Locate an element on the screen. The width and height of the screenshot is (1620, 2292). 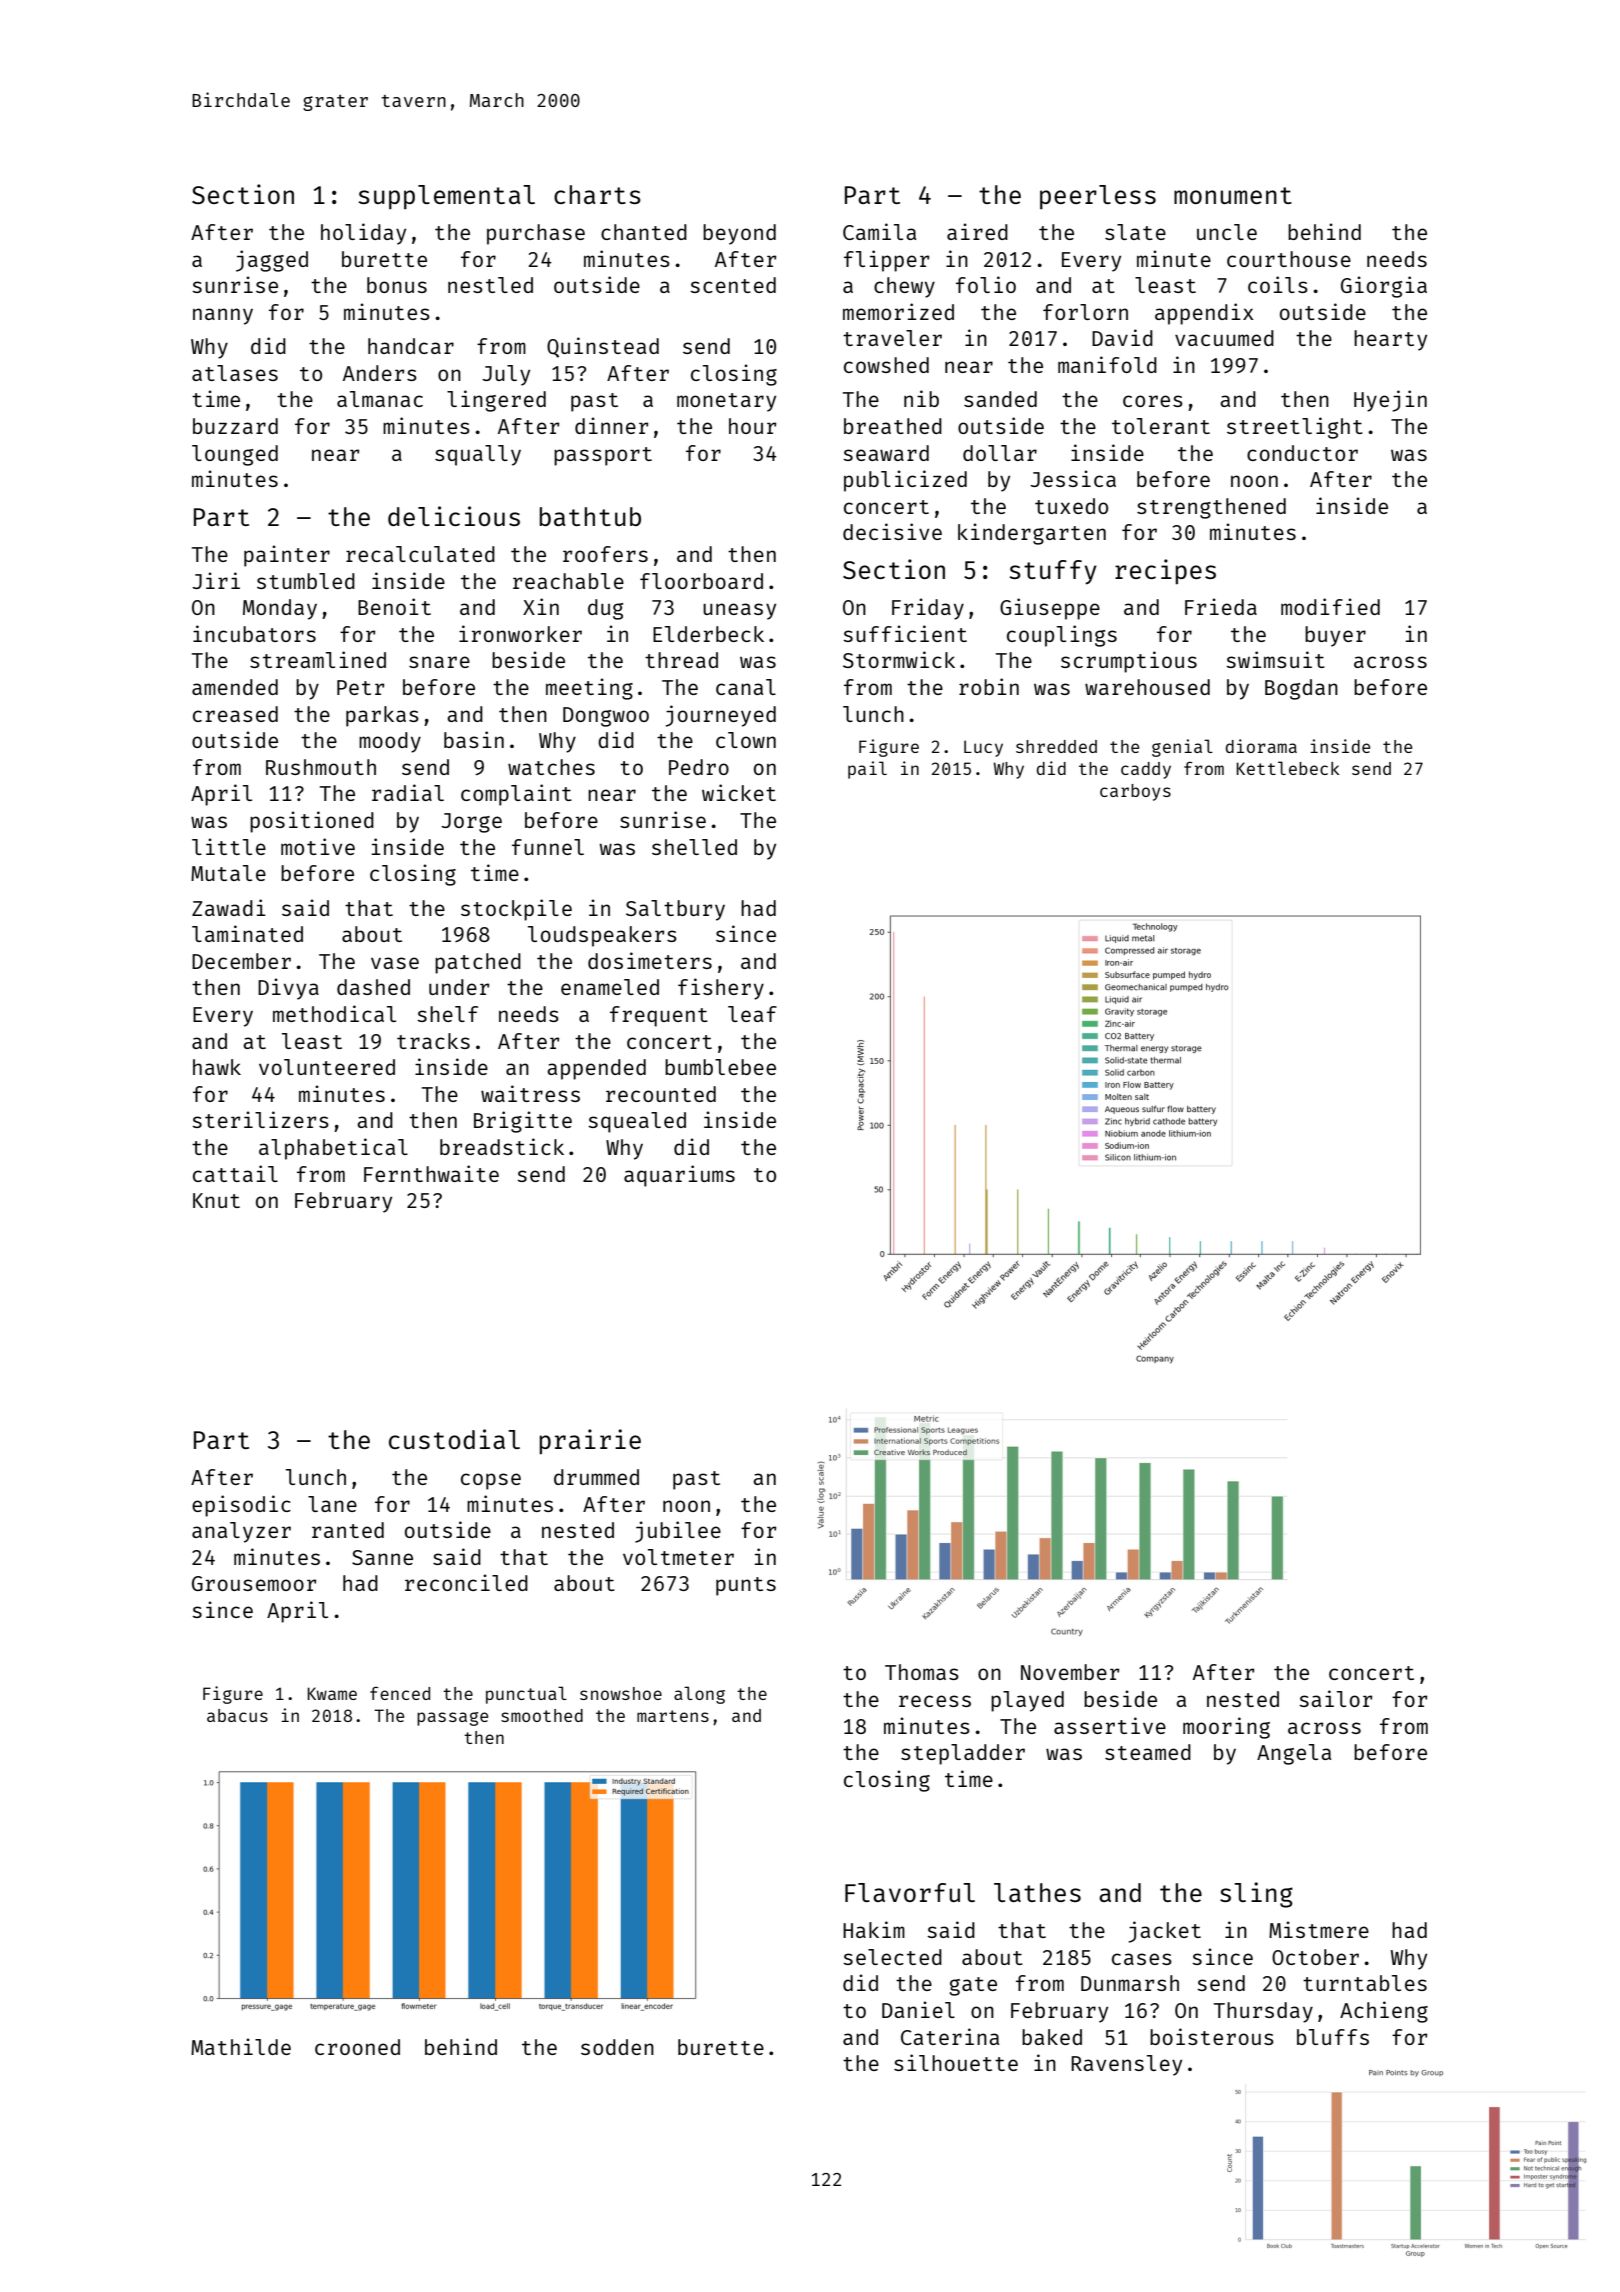
Giorgia is located at coordinates (1384, 287).
